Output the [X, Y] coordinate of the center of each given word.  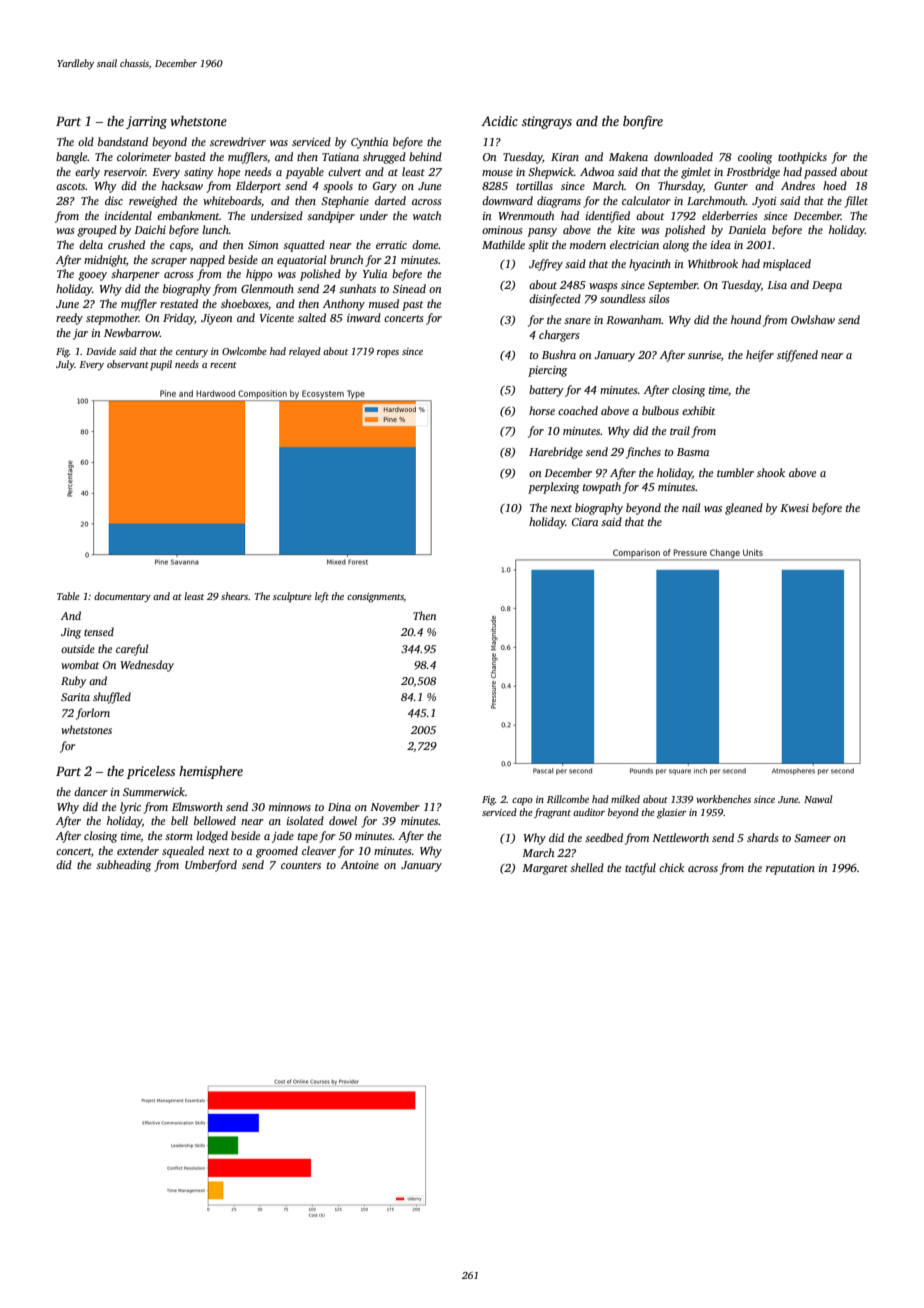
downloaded [683, 156]
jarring [146, 122]
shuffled [112, 698]
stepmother [112, 319]
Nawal [818, 799]
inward [364, 317]
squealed [183, 852]
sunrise [704, 355]
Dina [339, 807]
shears [234, 596]
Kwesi [794, 508]
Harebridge [556, 453]
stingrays [547, 122]
